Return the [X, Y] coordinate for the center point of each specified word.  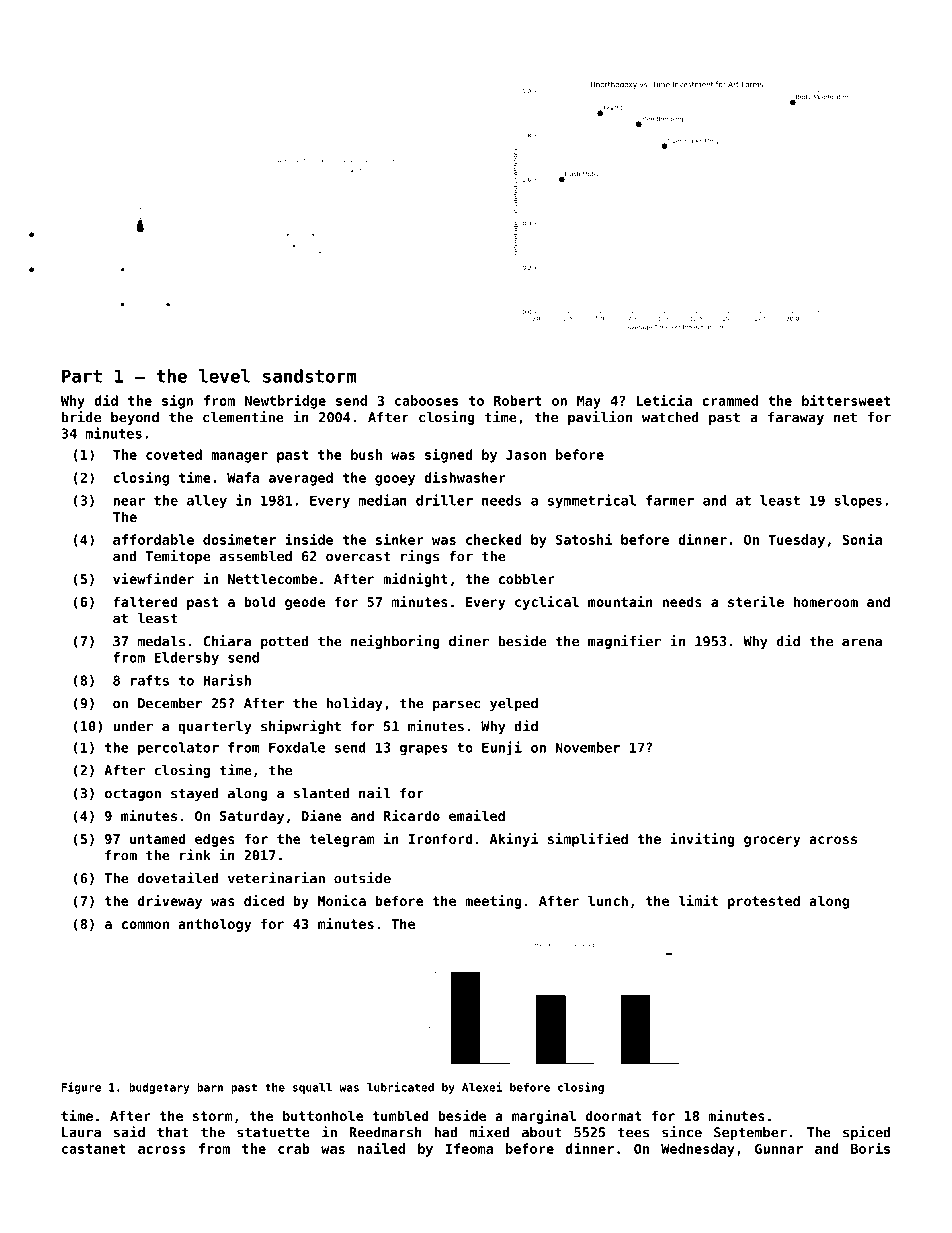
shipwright [301, 727]
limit [698, 900]
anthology [214, 925]
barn [210, 1087]
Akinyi [514, 840]
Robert [518, 400]
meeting [493, 902]
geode [305, 603]
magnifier [624, 642]
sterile [756, 601]
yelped [514, 704]
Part [82, 376]
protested [764, 902]
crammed [730, 400]
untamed [157, 838]
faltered [145, 601]
